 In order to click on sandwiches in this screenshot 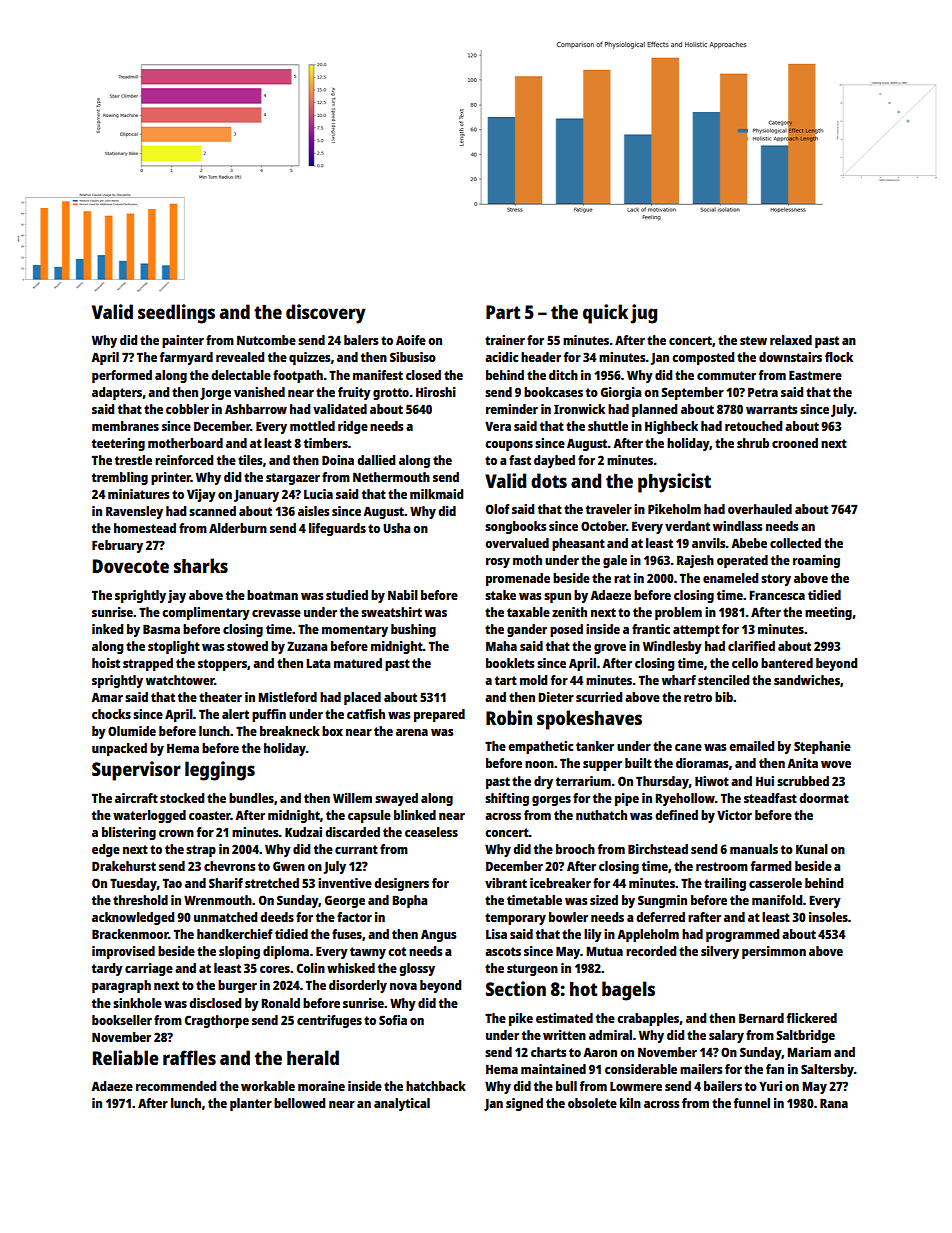, I will do `click(807, 680)`.
